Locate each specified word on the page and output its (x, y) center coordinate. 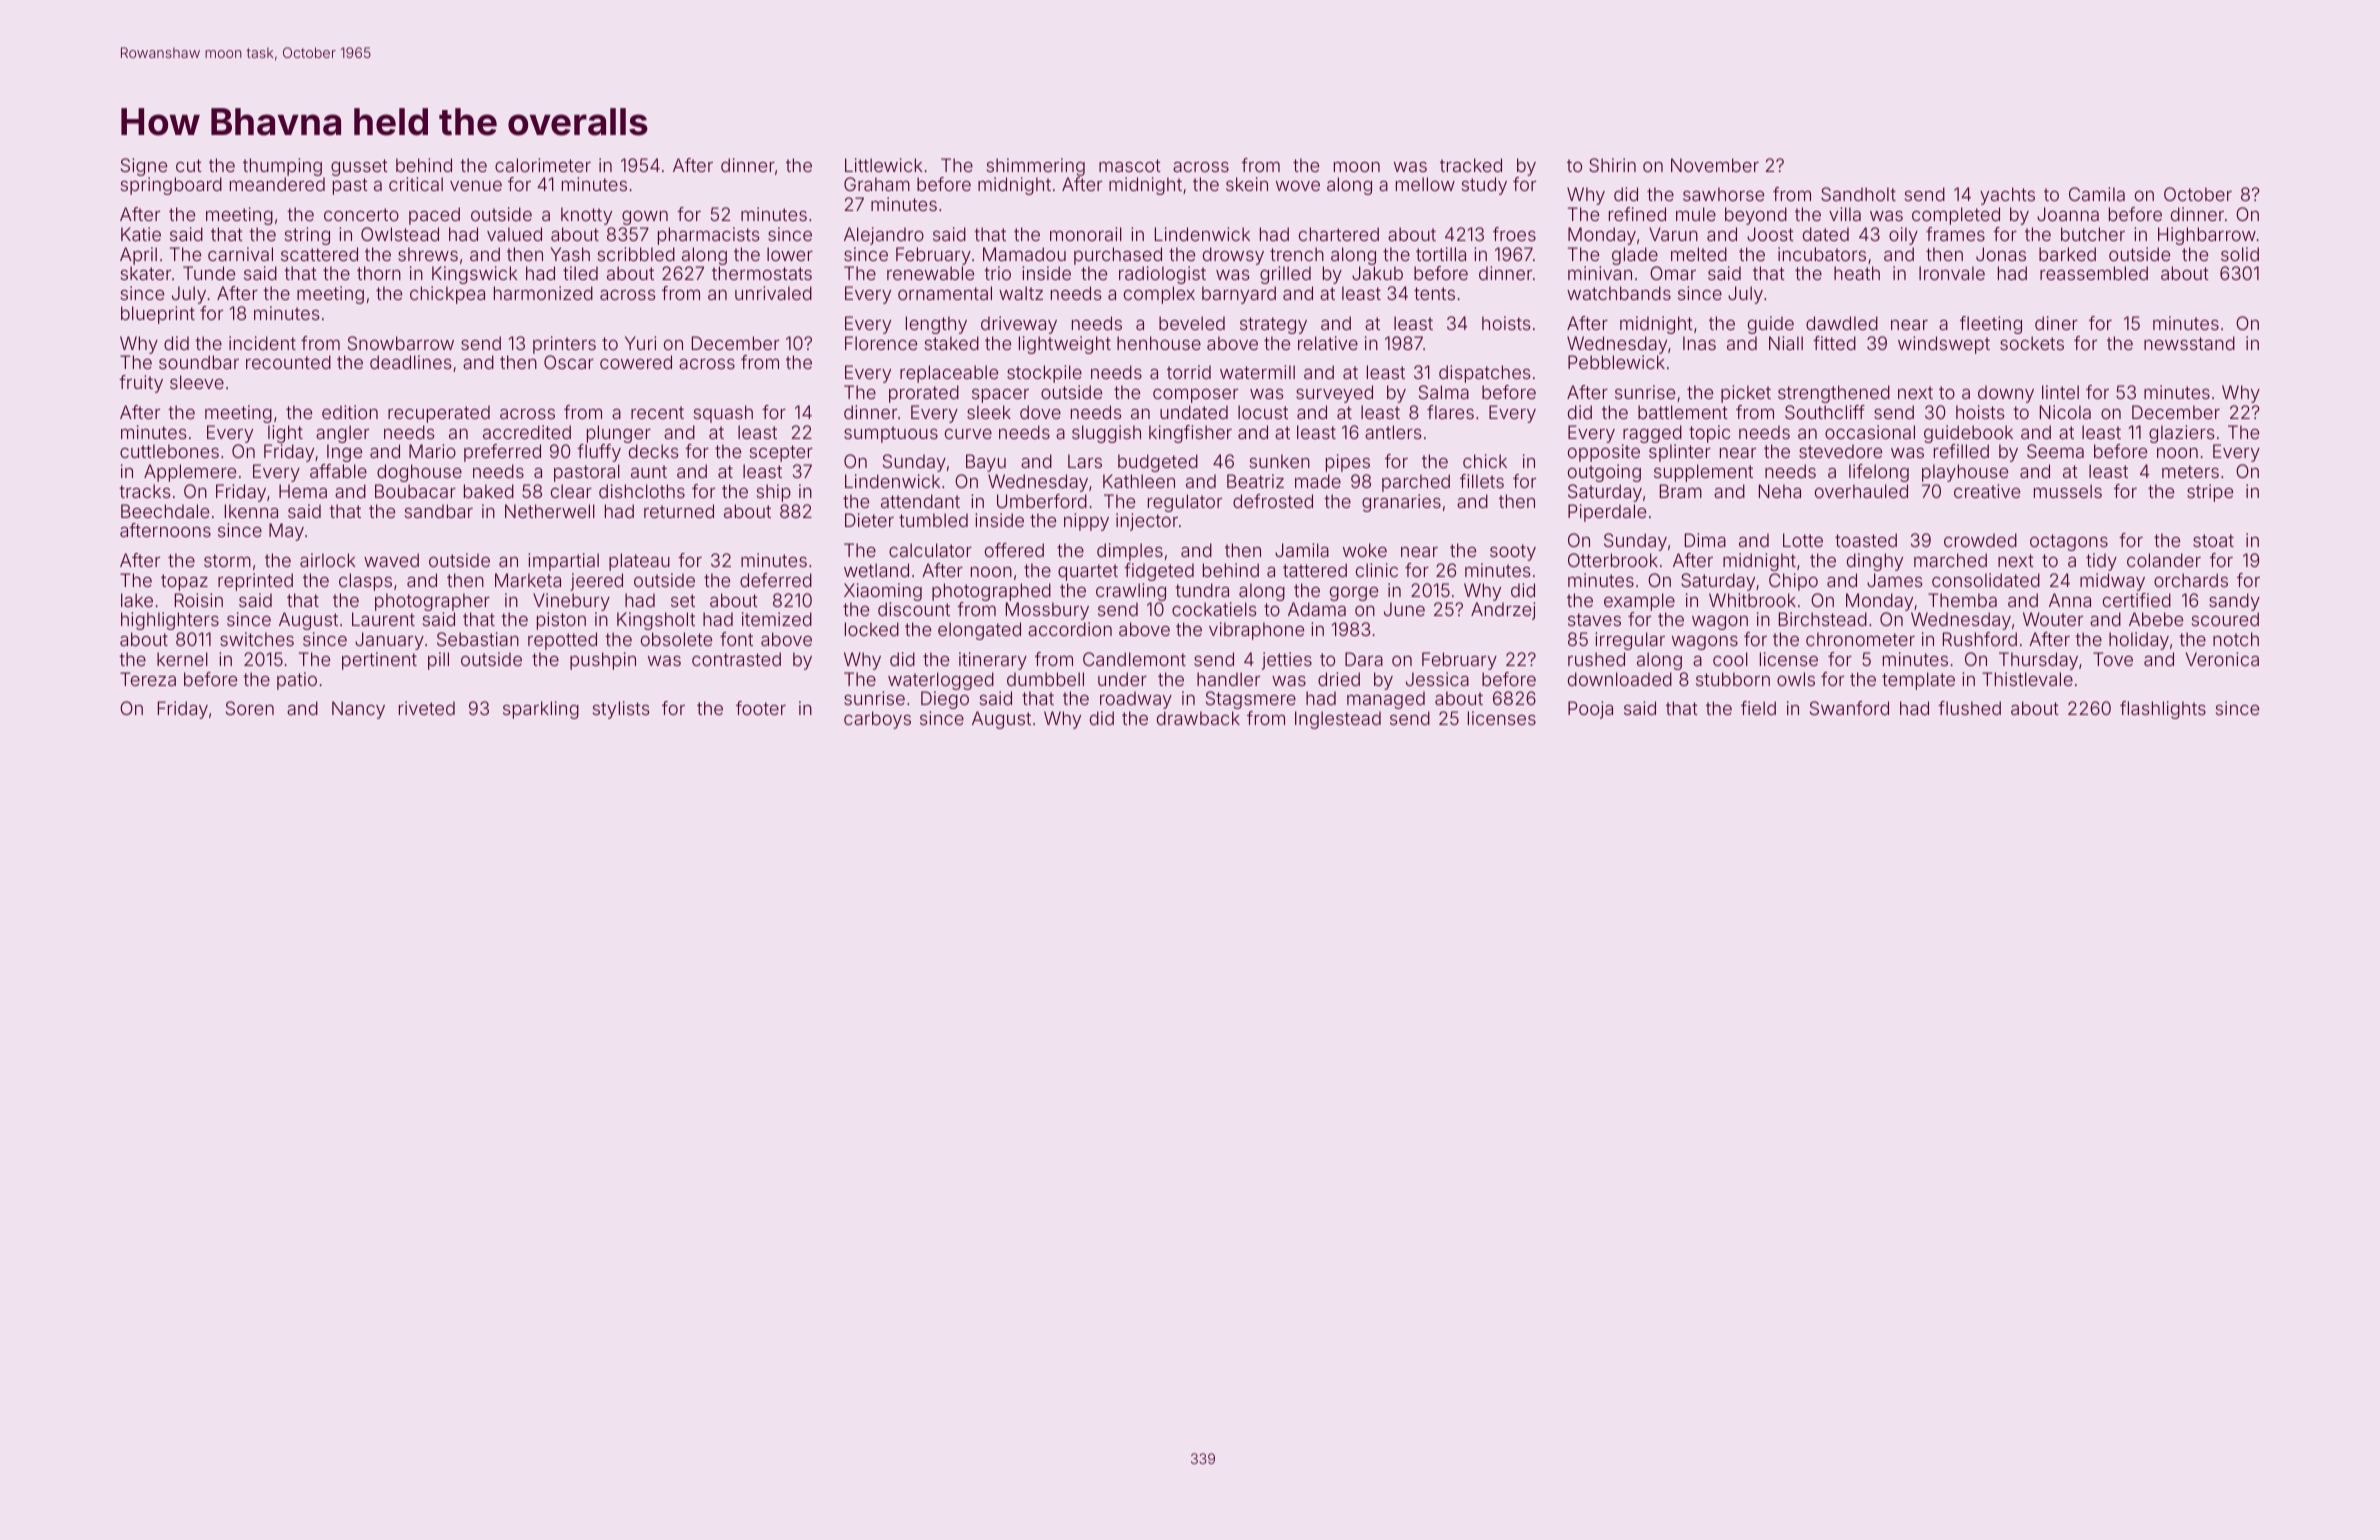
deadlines (411, 362)
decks (654, 451)
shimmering (1036, 167)
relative (1328, 343)
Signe (144, 167)
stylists (621, 710)
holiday (2139, 641)
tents (1434, 293)
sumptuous (891, 434)
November (1715, 165)
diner (2056, 323)
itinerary (993, 661)
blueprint (158, 315)
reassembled (2094, 273)
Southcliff (1825, 412)
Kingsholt (656, 621)
